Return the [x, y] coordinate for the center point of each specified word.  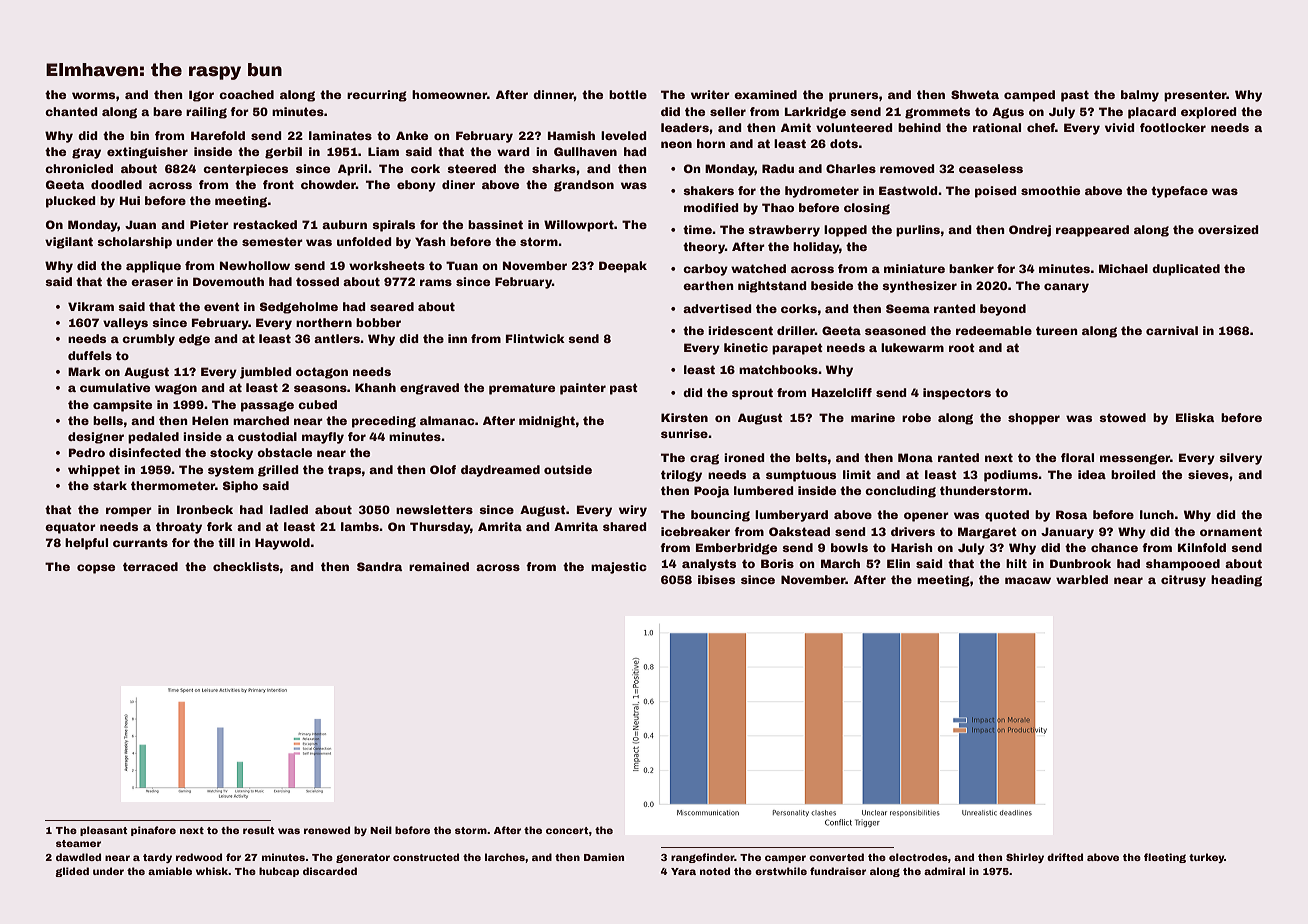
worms [93, 95]
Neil [381, 830]
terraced [150, 566]
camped [1029, 96]
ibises [716, 579]
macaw [1028, 580]
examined [765, 94]
